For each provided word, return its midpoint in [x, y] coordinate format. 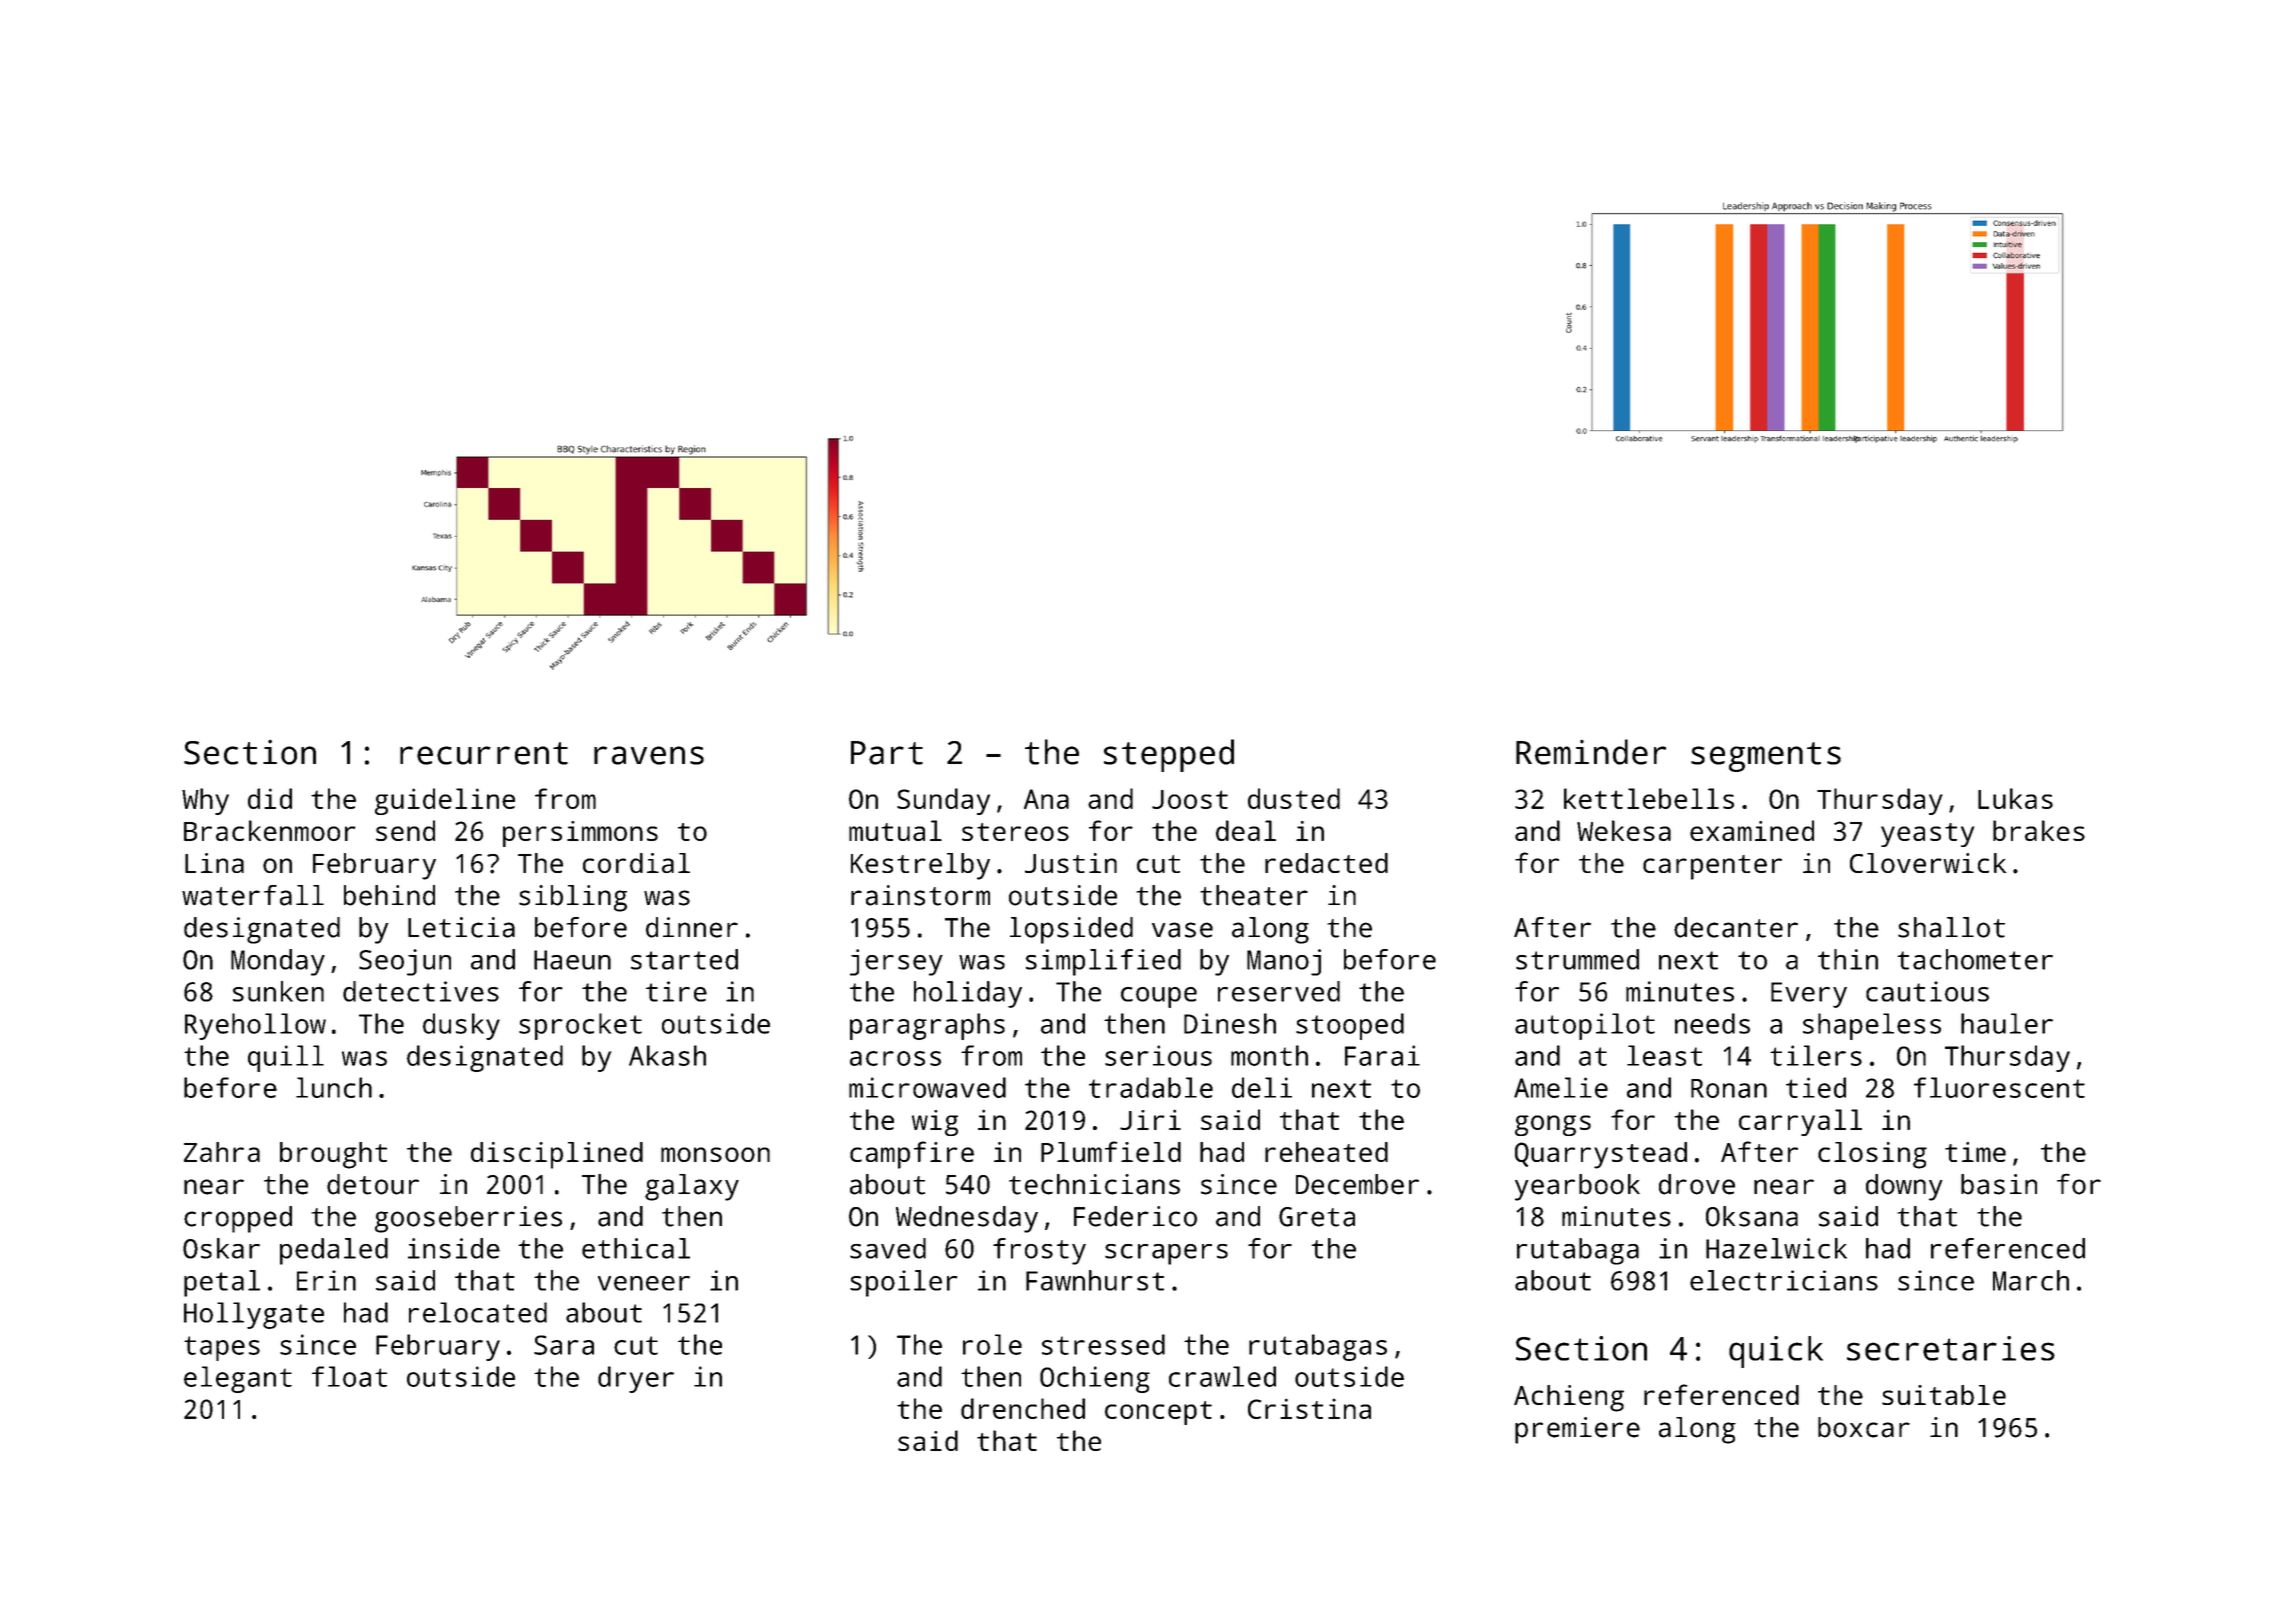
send [405, 830]
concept [1158, 1413]
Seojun [405, 962]
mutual [895, 830]
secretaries [1951, 1348]
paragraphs [927, 1026]
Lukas [2015, 798]
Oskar [221, 1248]
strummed [1577, 959]
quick [1776, 1352]
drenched [1023, 1408]
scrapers [1166, 1254]
